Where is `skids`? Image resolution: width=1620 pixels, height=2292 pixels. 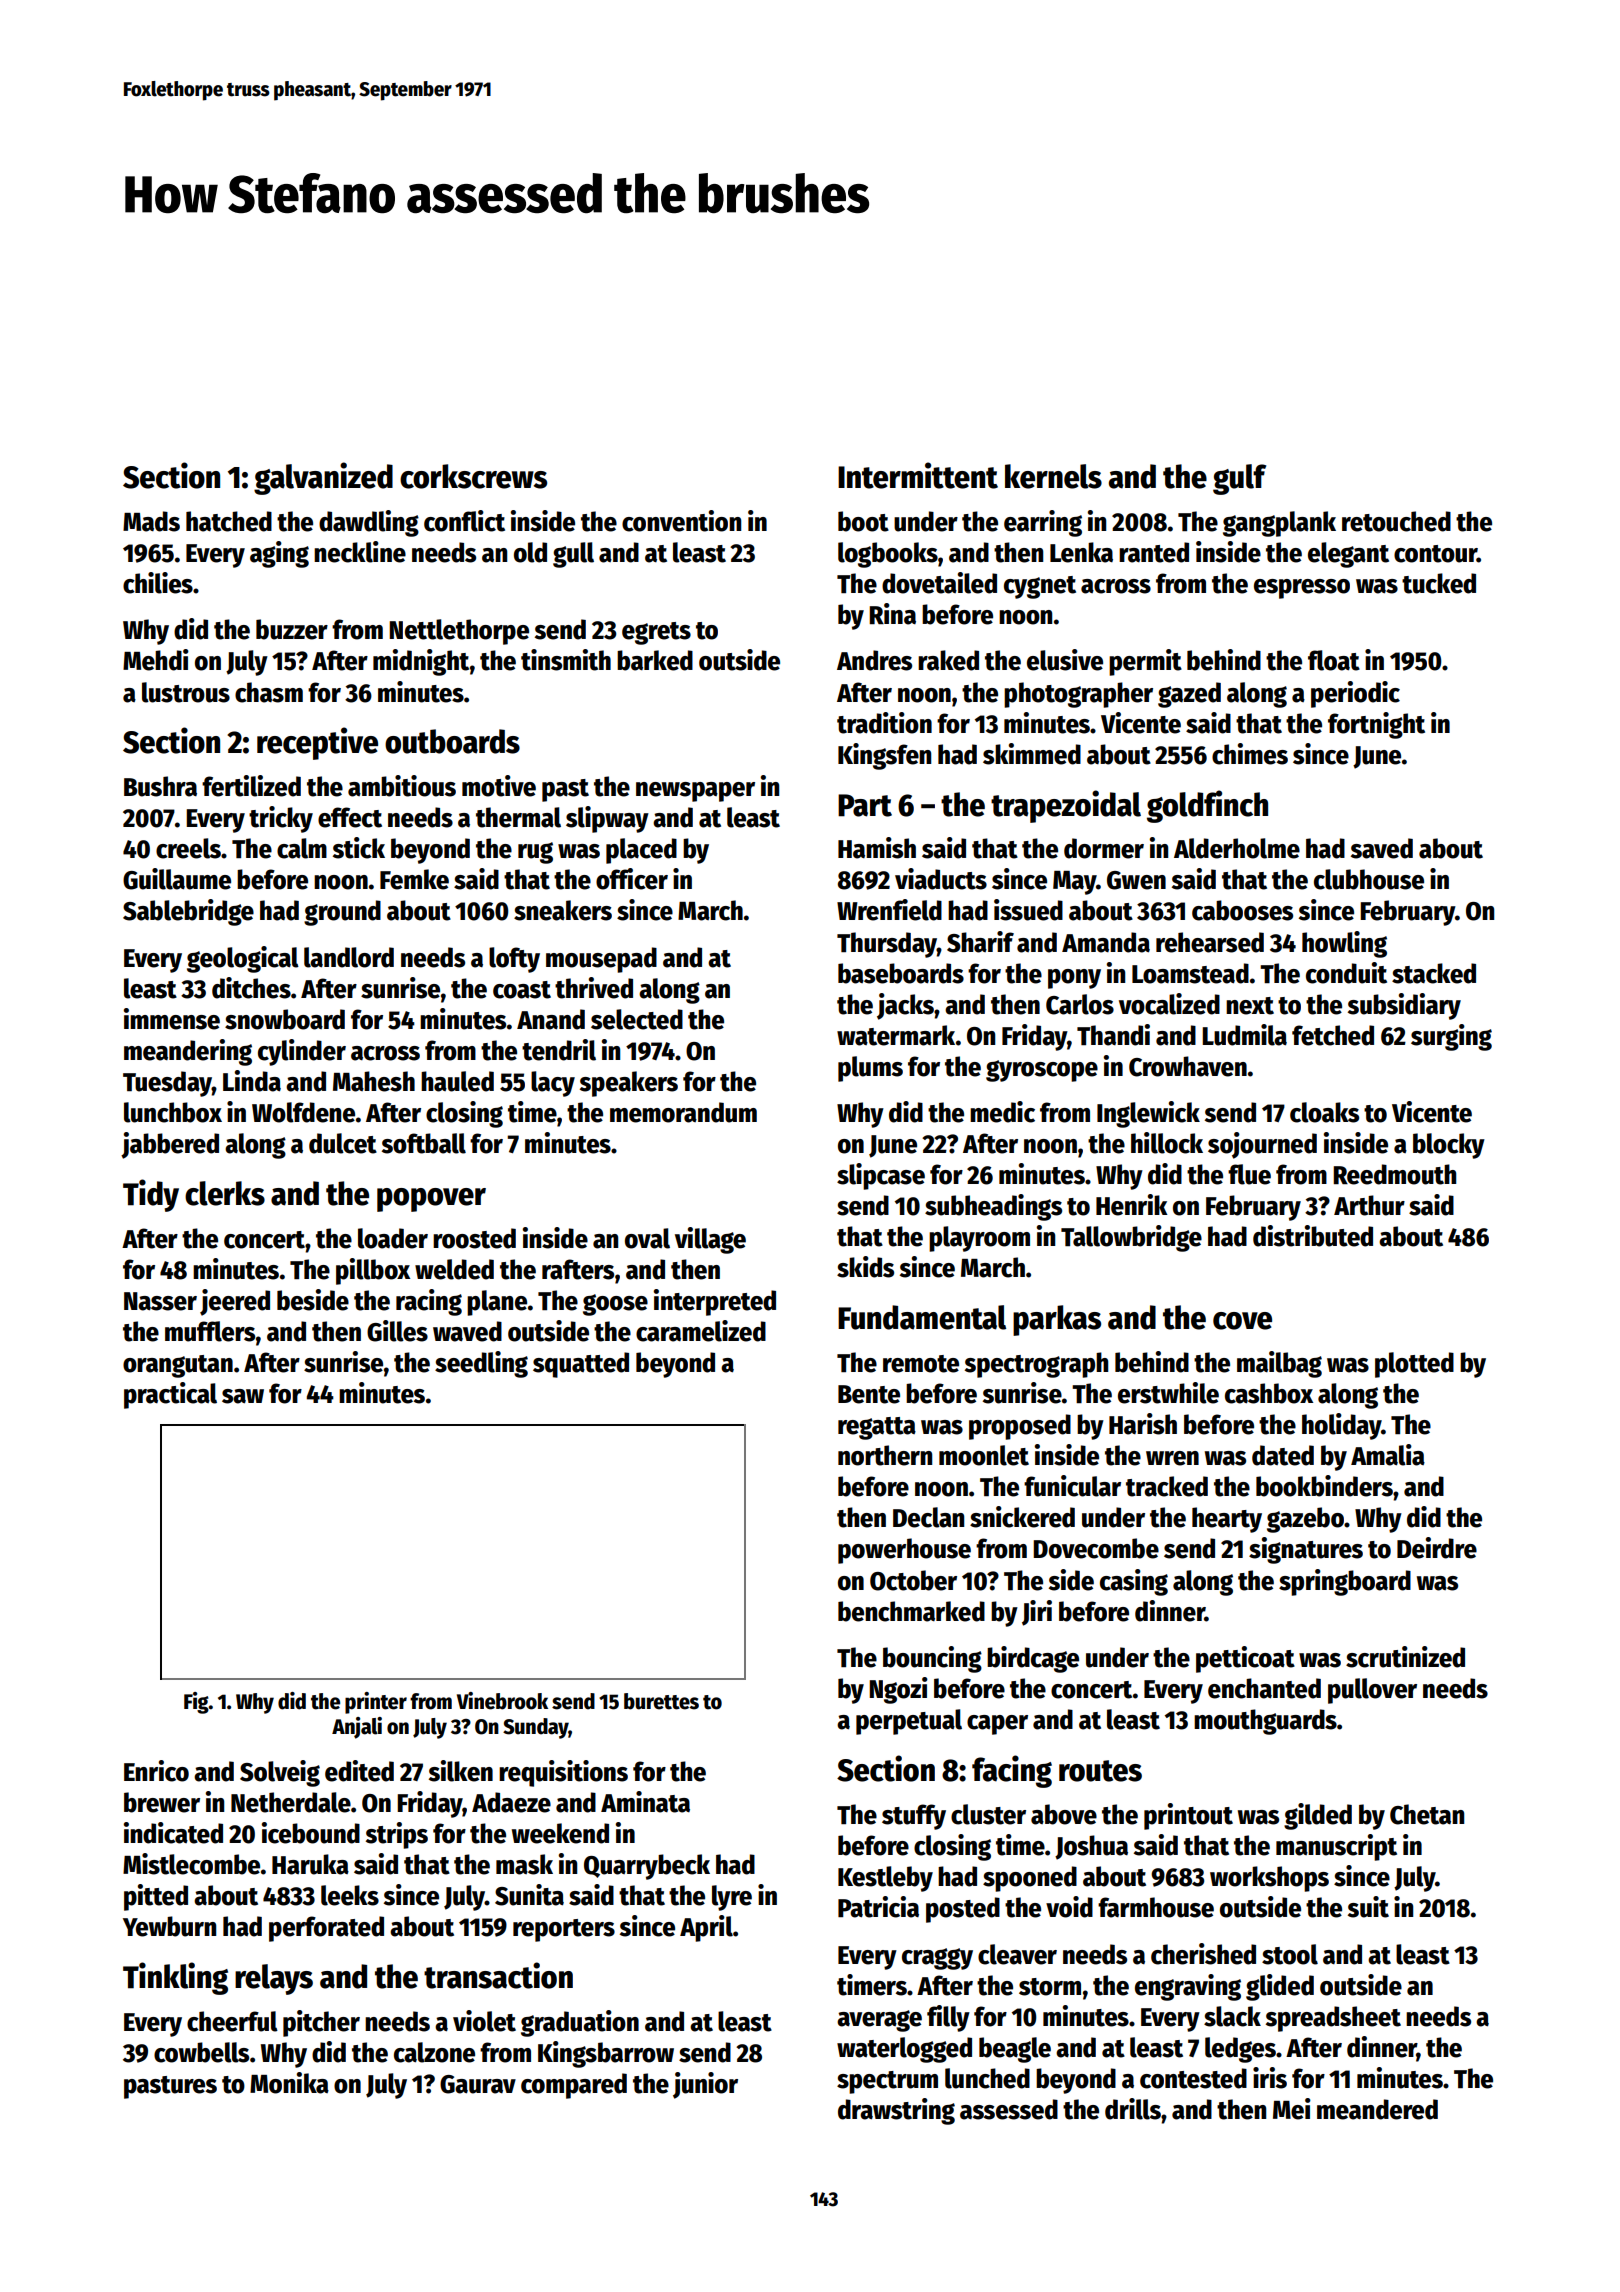
skids is located at coordinates (865, 1267).
